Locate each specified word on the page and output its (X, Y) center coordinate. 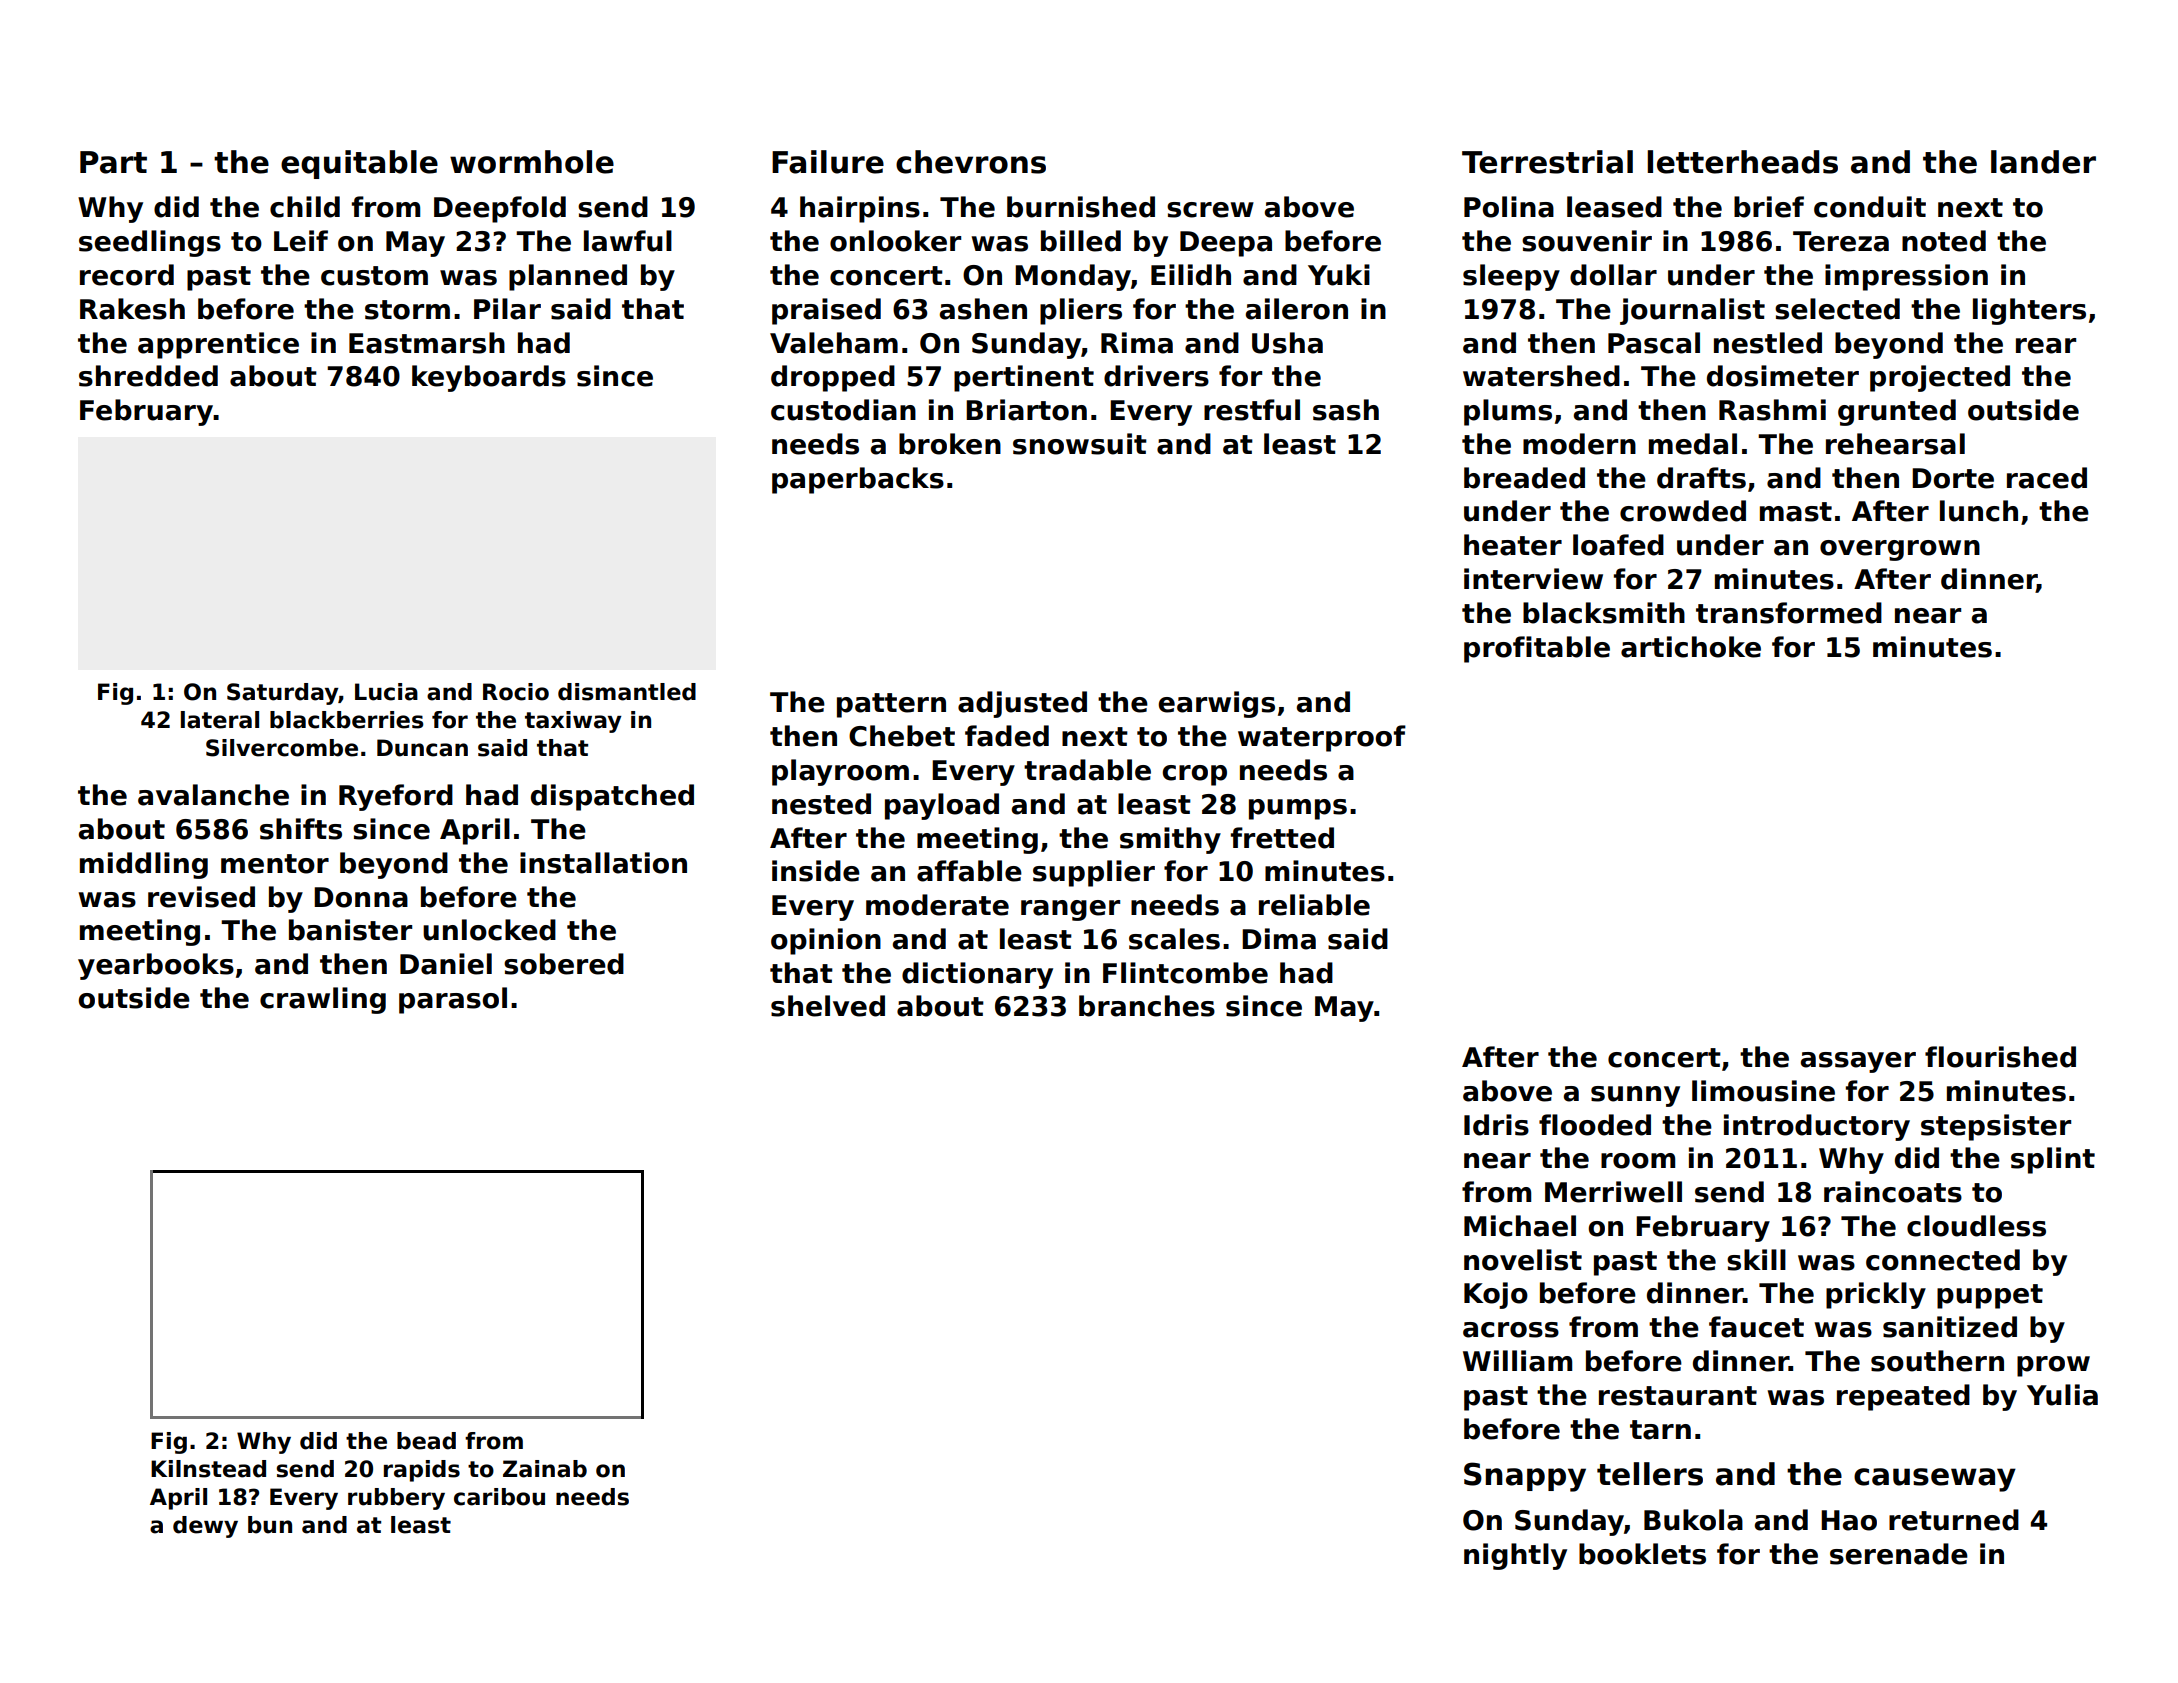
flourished (2000, 1057)
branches (1147, 1006)
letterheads (1742, 162)
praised (826, 311)
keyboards (489, 378)
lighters (2029, 311)
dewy (205, 1527)
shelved (828, 1006)
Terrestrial (1547, 162)
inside (816, 871)
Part (113, 162)
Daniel (446, 964)
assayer (1858, 1062)
